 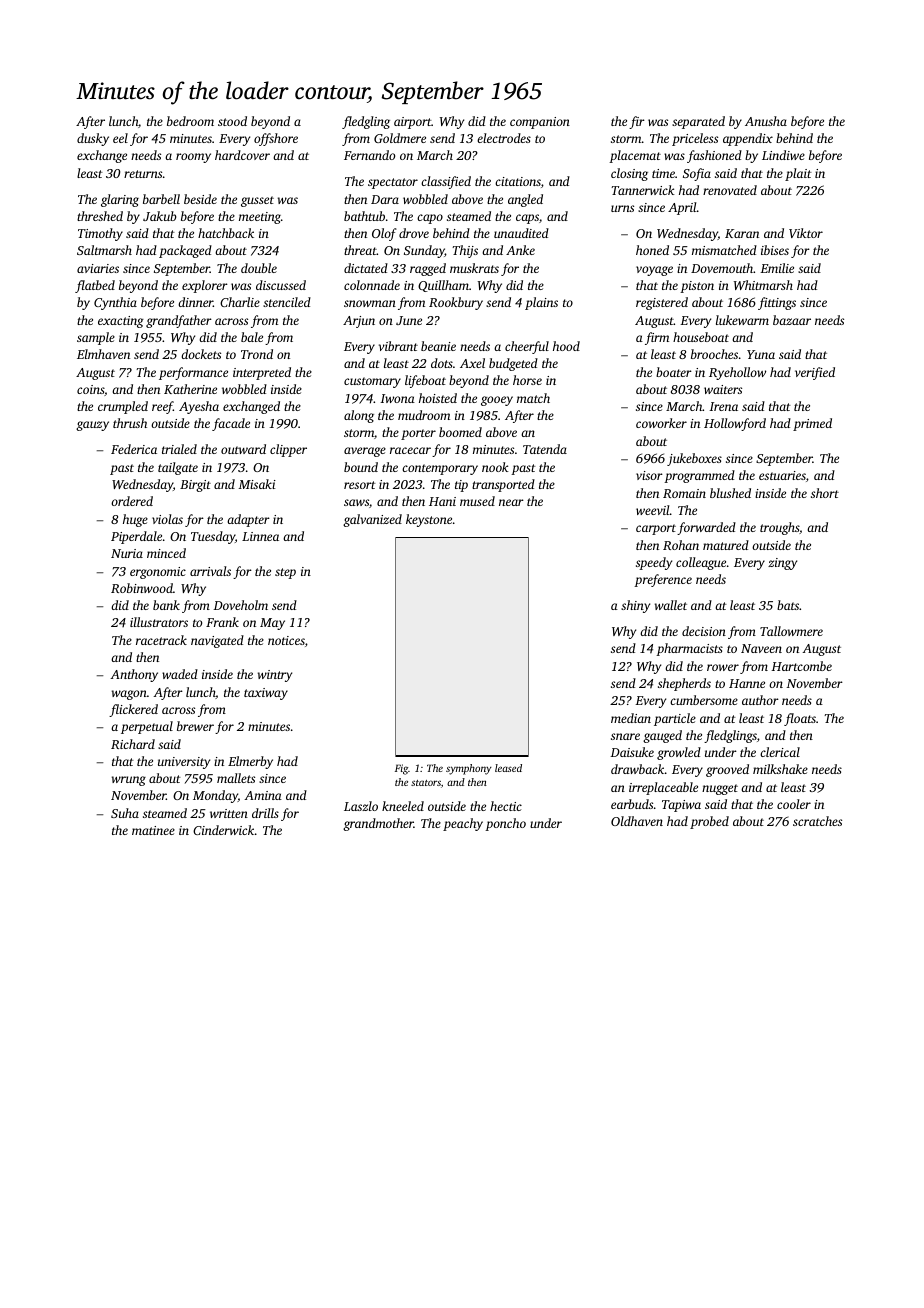 What do you see at coordinates (505, 824) in the screenshot?
I see `poncho` at bounding box center [505, 824].
